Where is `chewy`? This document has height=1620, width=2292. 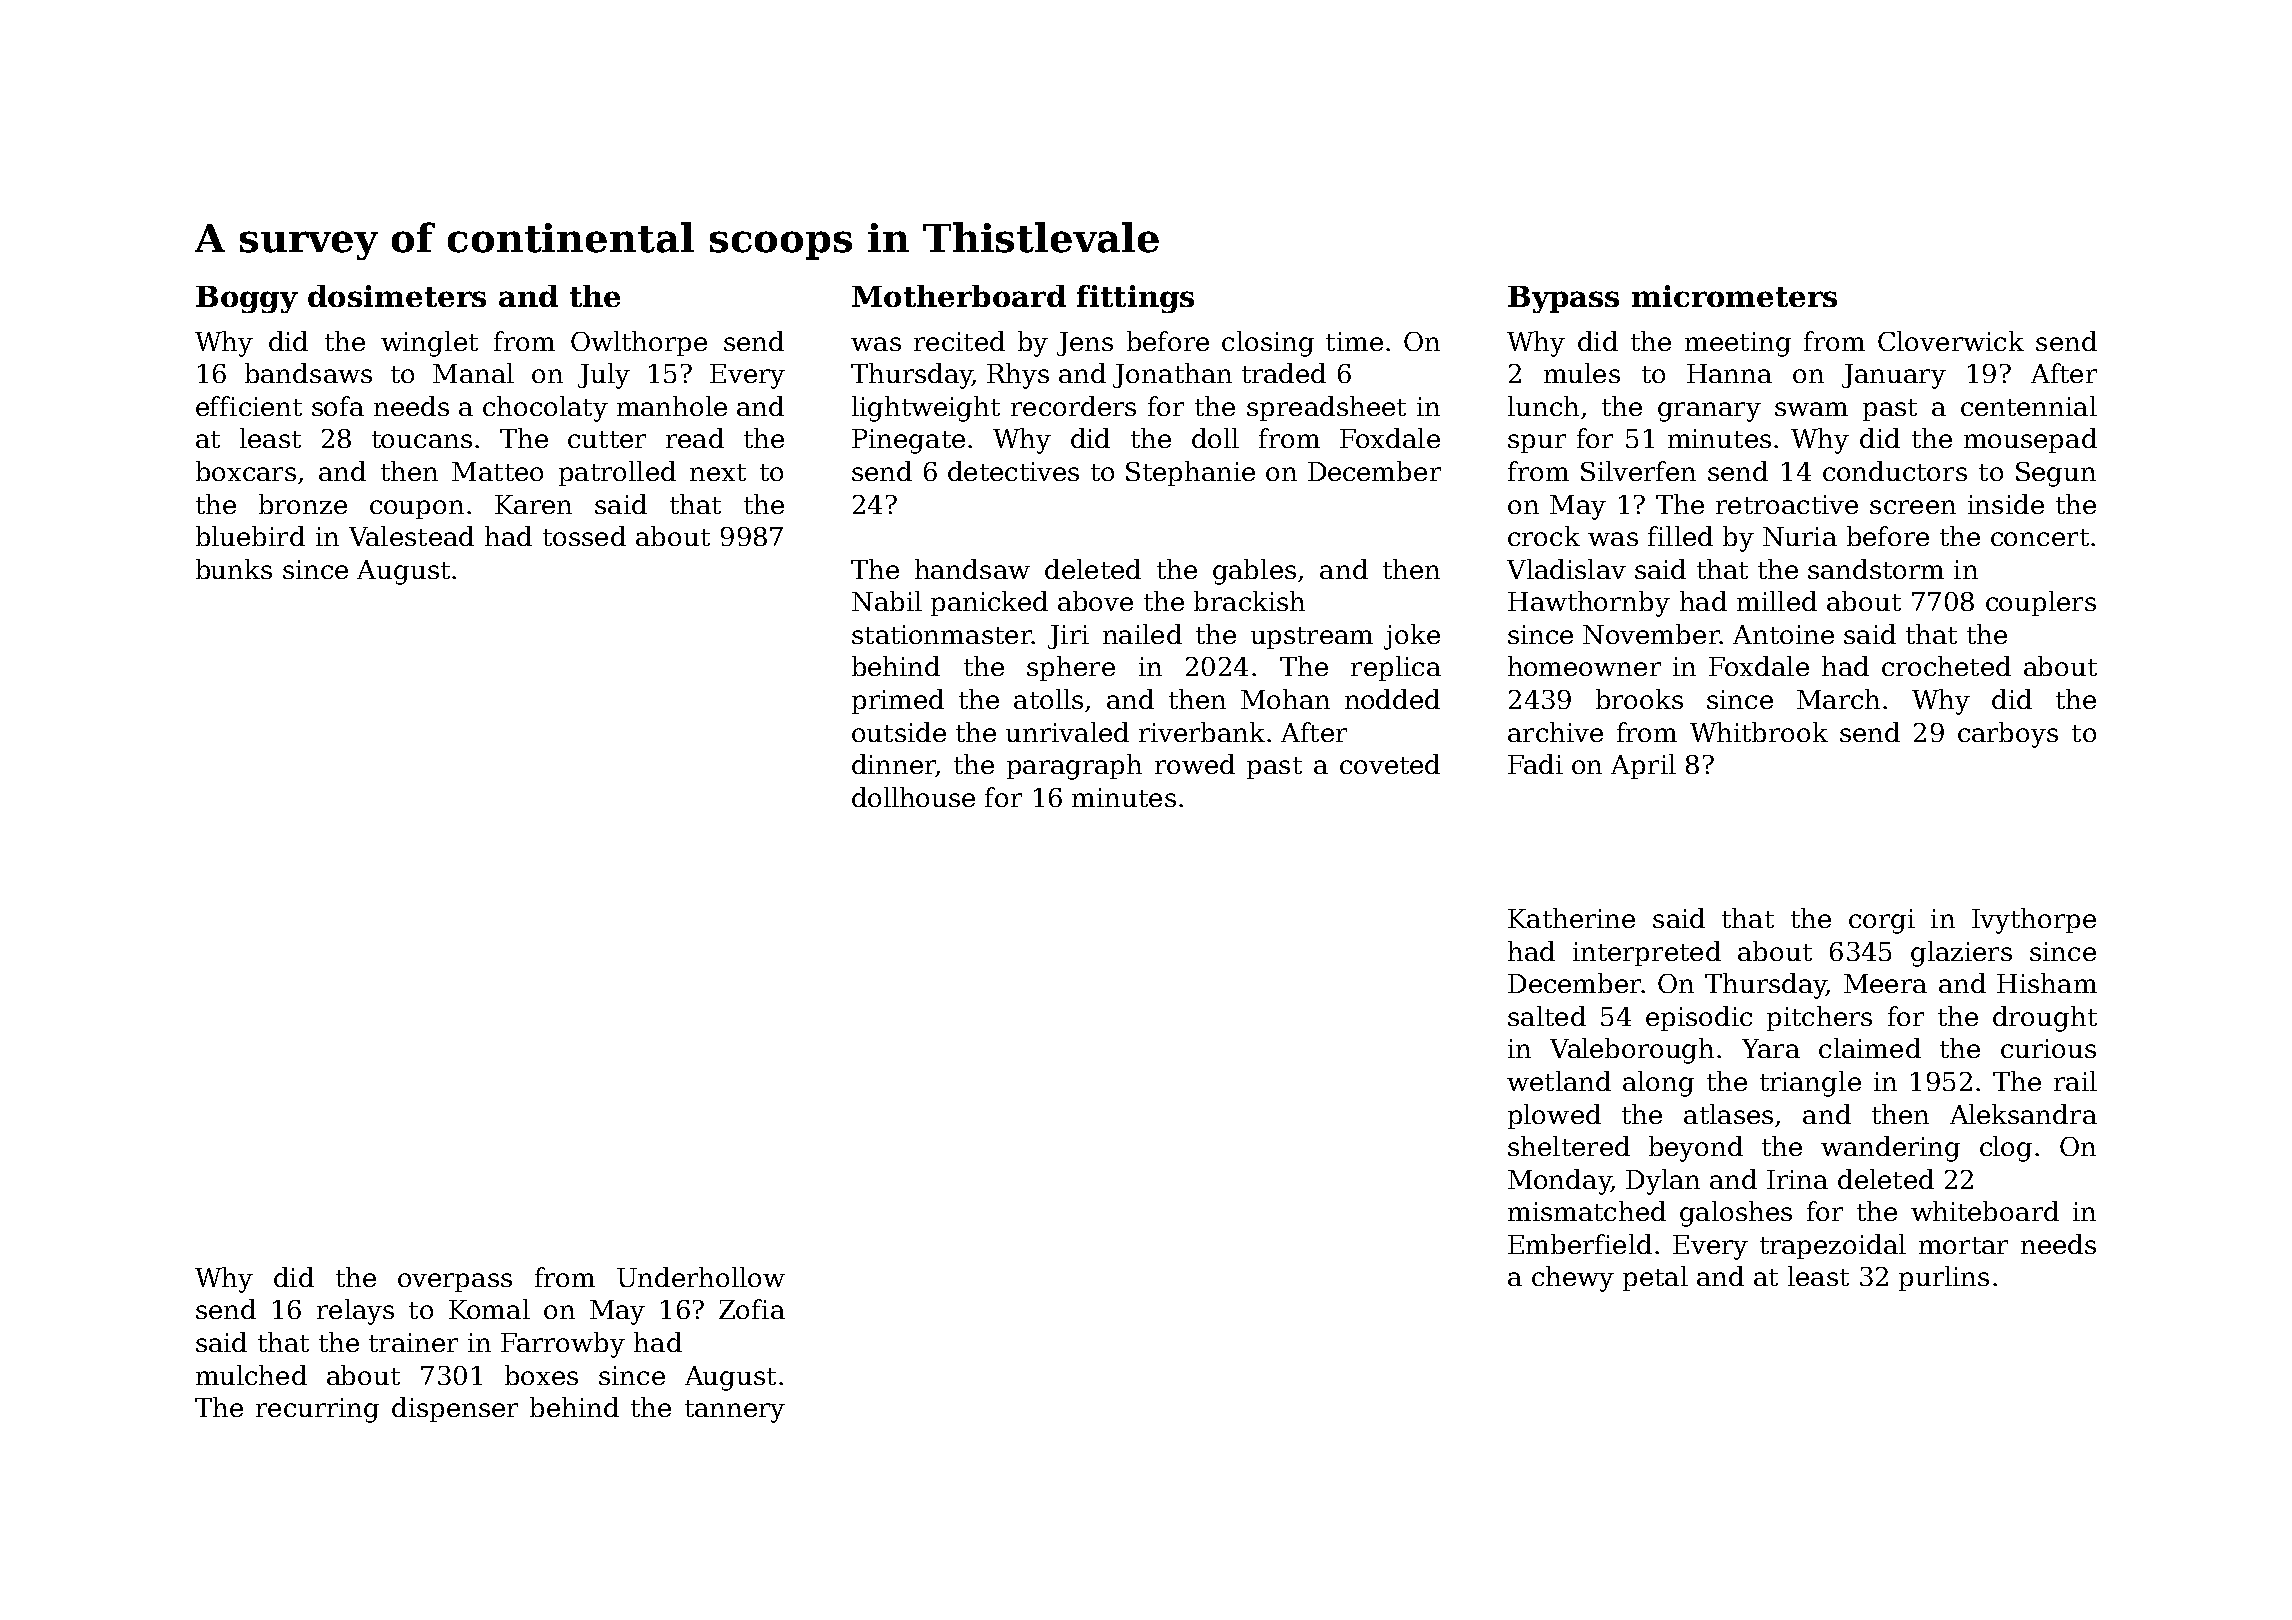
chewy is located at coordinates (1573, 1279).
